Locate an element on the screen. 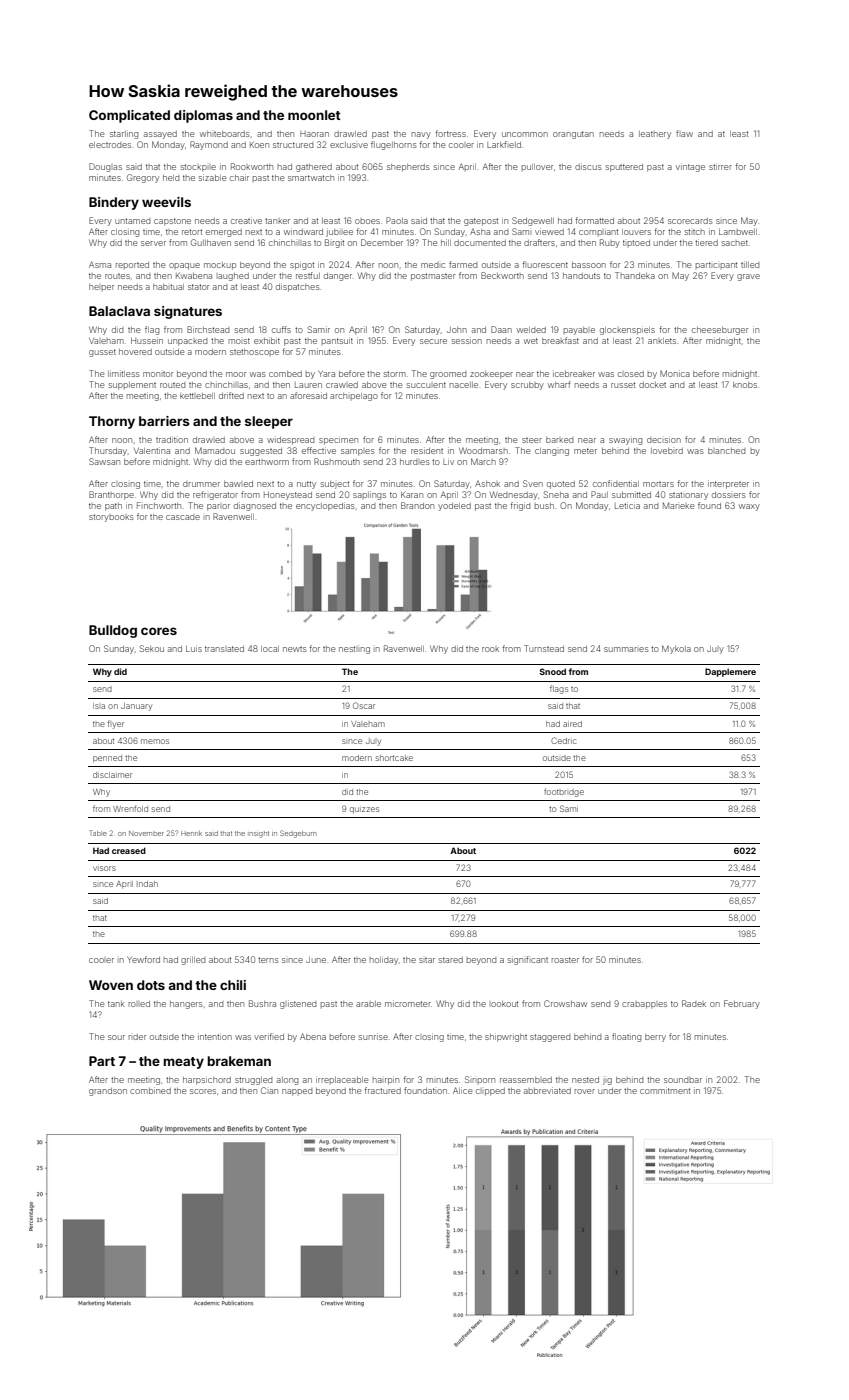 The image size is (849, 1400). blanched is located at coordinates (727, 451).
